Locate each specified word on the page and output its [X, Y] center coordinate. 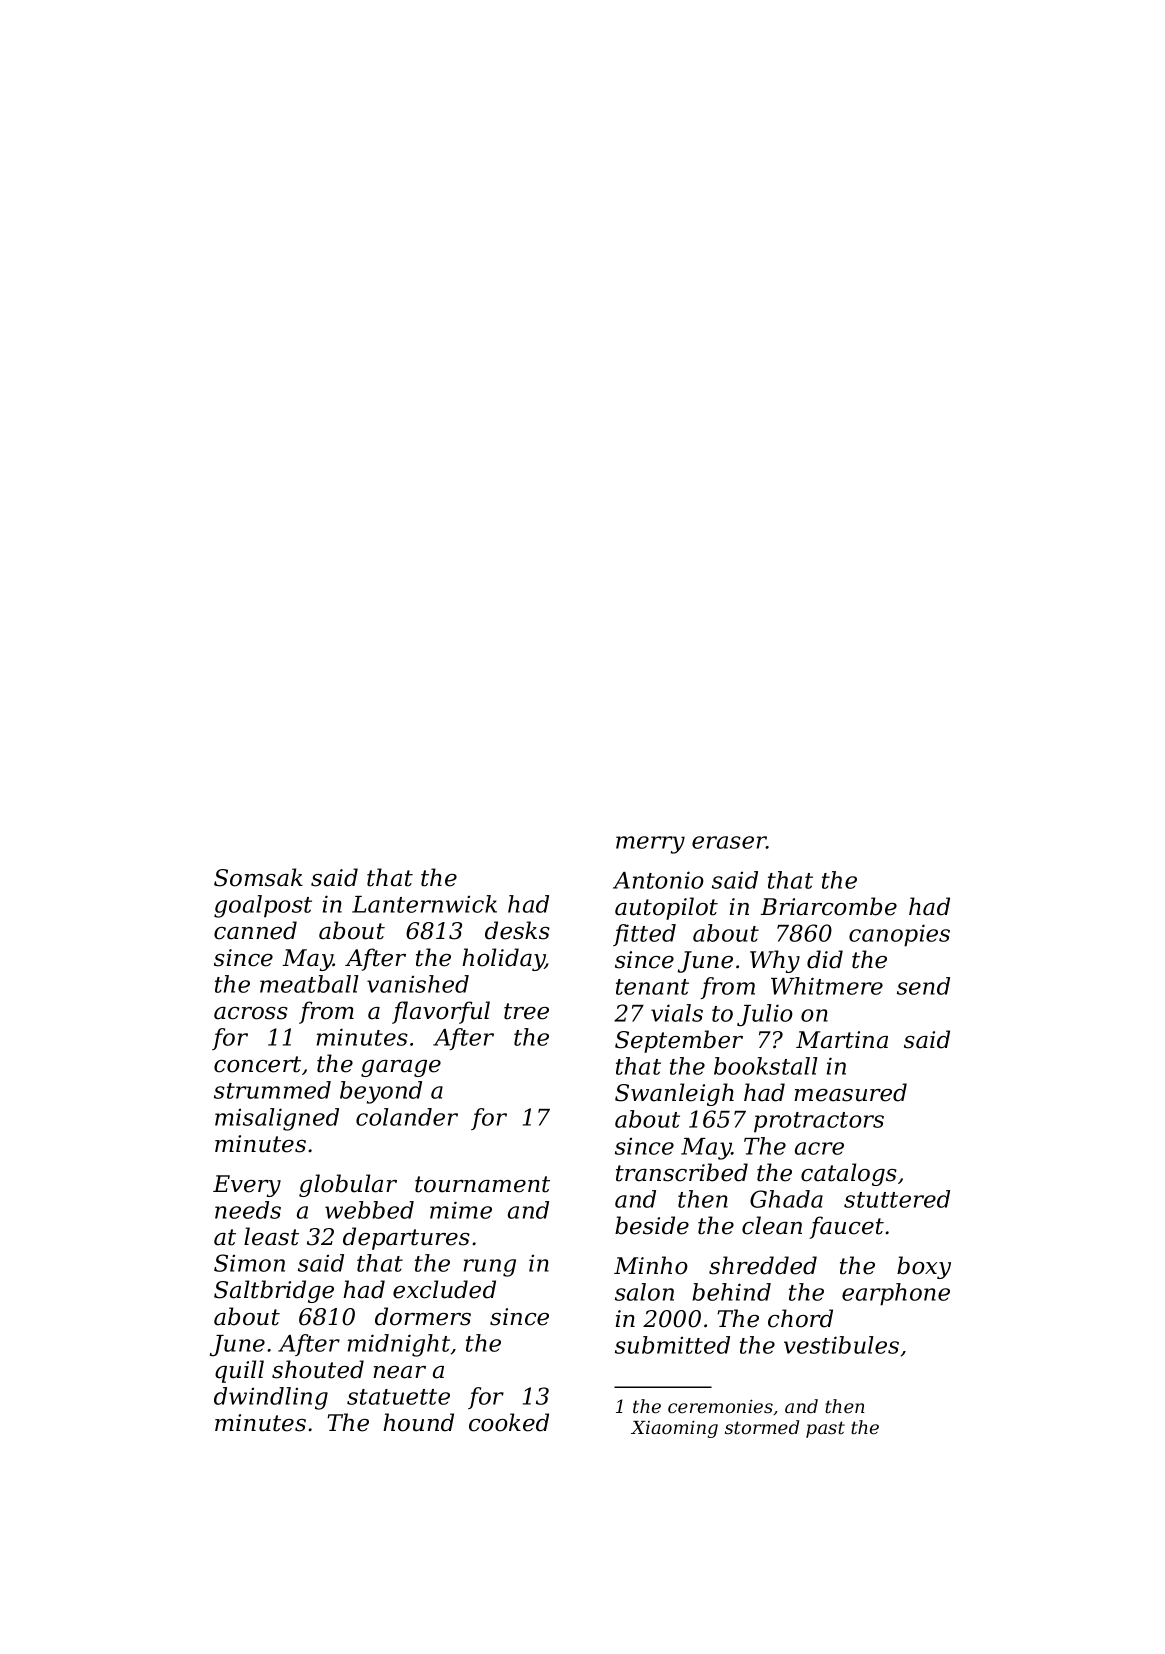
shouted [318, 1369]
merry [650, 845]
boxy [924, 1267]
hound [418, 1422]
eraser [729, 842]
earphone [896, 1294]
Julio [765, 1015]
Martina [842, 1040]
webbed [369, 1210]
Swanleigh [674, 1094]
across [251, 1013]
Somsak [258, 877]
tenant [652, 987]
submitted [672, 1345]
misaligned [277, 1119]
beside [652, 1225]
